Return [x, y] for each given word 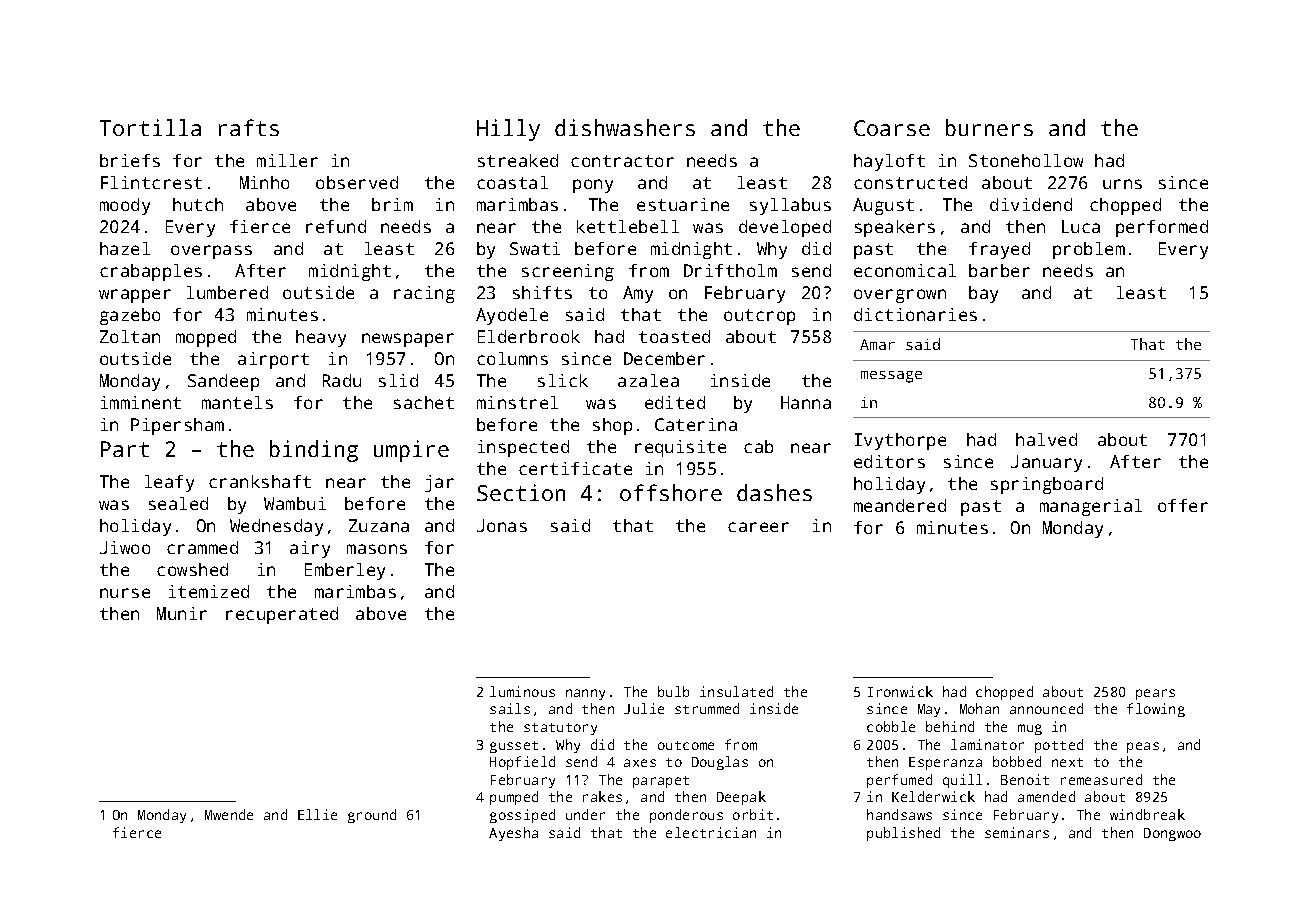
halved [1046, 439]
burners [989, 127]
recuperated [282, 615]
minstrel [517, 402]
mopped [206, 338]
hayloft [889, 162]
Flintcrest [151, 182]
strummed [707, 708]
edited [675, 402]
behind [950, 726]
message [891, 377]
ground [372, 816]
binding [314, 451]
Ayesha [513, 834]
